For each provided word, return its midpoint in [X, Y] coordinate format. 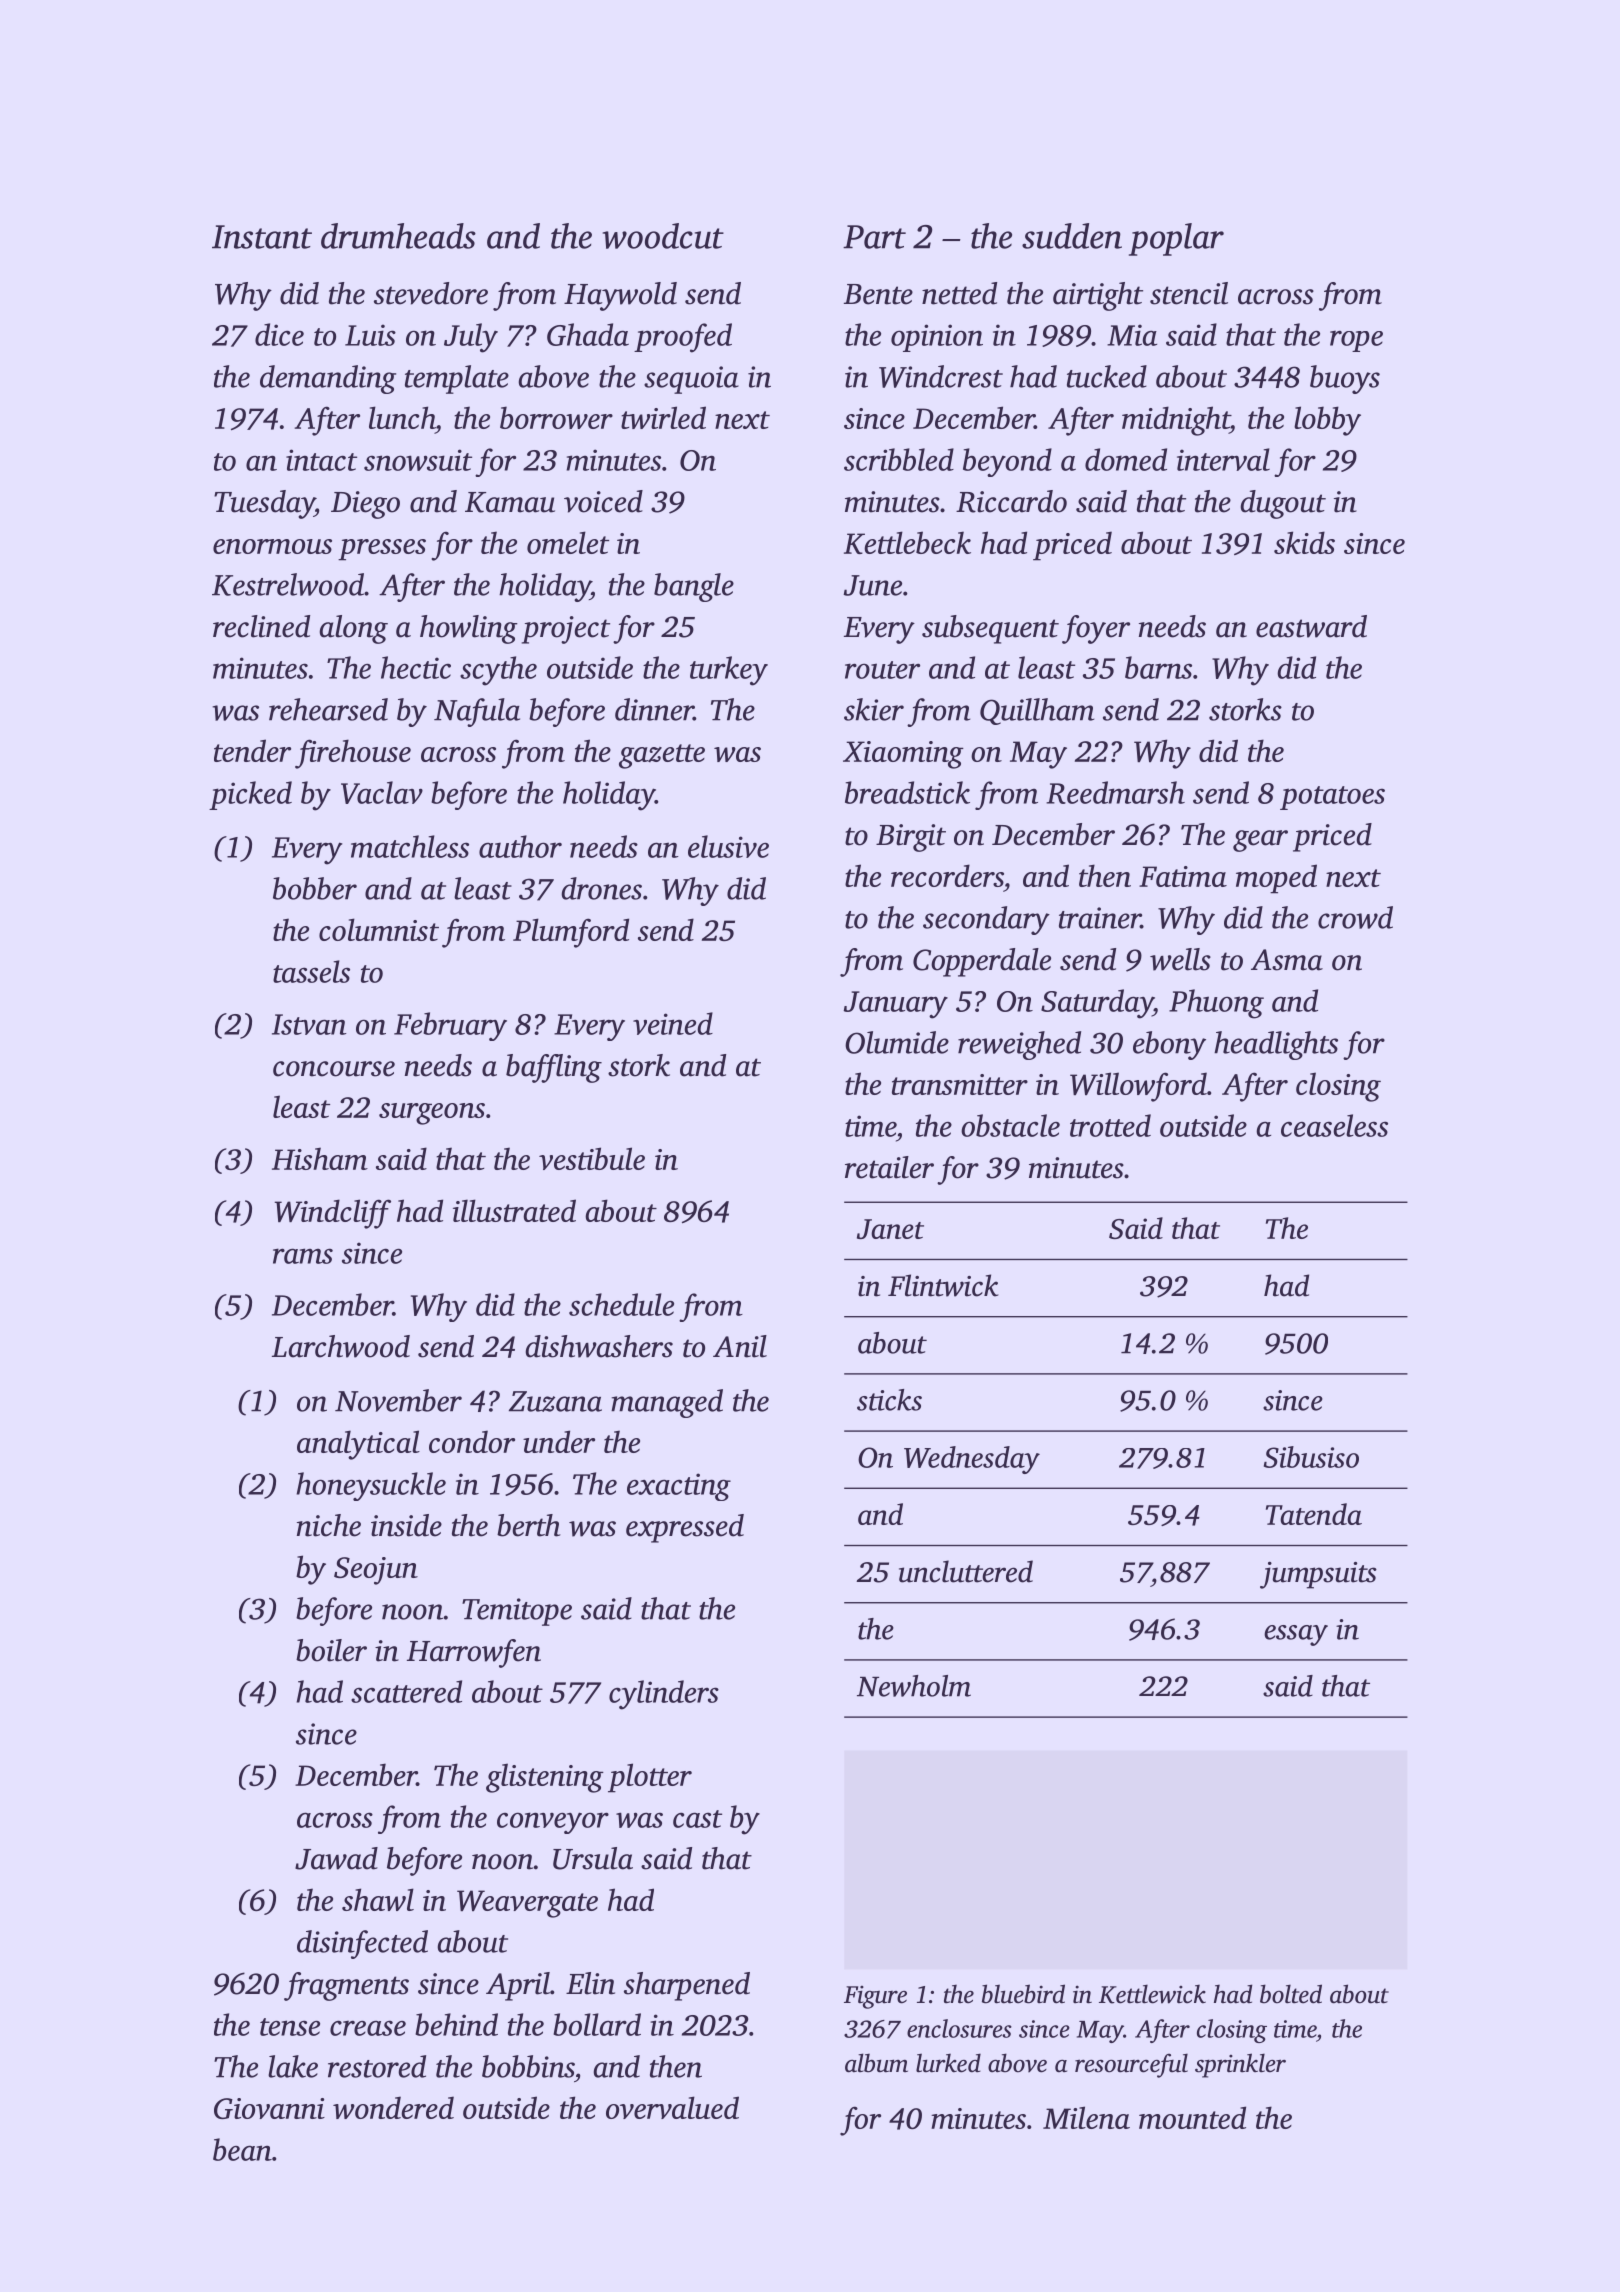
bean [242, 2149]
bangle [694, 587]
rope [1356, 341]
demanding [328, 379]
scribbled [899, 459]
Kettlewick [1152, 1994]
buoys [1345, 379]
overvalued [672, 2107]
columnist [379, 929]
